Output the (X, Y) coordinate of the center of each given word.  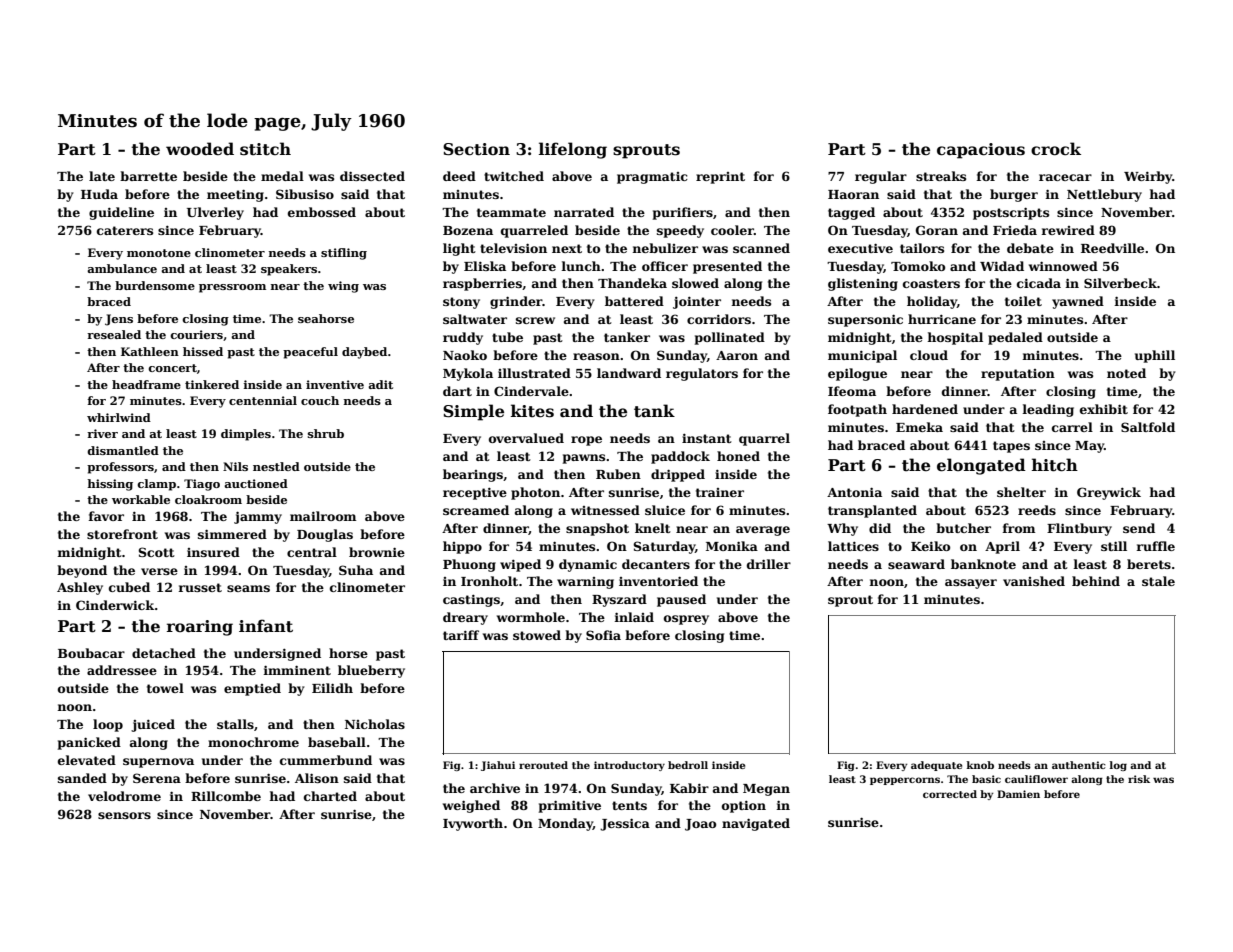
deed (459, 176)
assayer (971, 584)
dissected (372, 176)
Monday (565, 824)
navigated (756, 824)
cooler (732, 230)
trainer (720, 492)
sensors (124, 815)
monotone (159, 253)
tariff (461, 635)
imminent (297, 670)
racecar (1065, 177)
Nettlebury (1104, 195)
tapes (1011, 447)
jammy (258, 517)
